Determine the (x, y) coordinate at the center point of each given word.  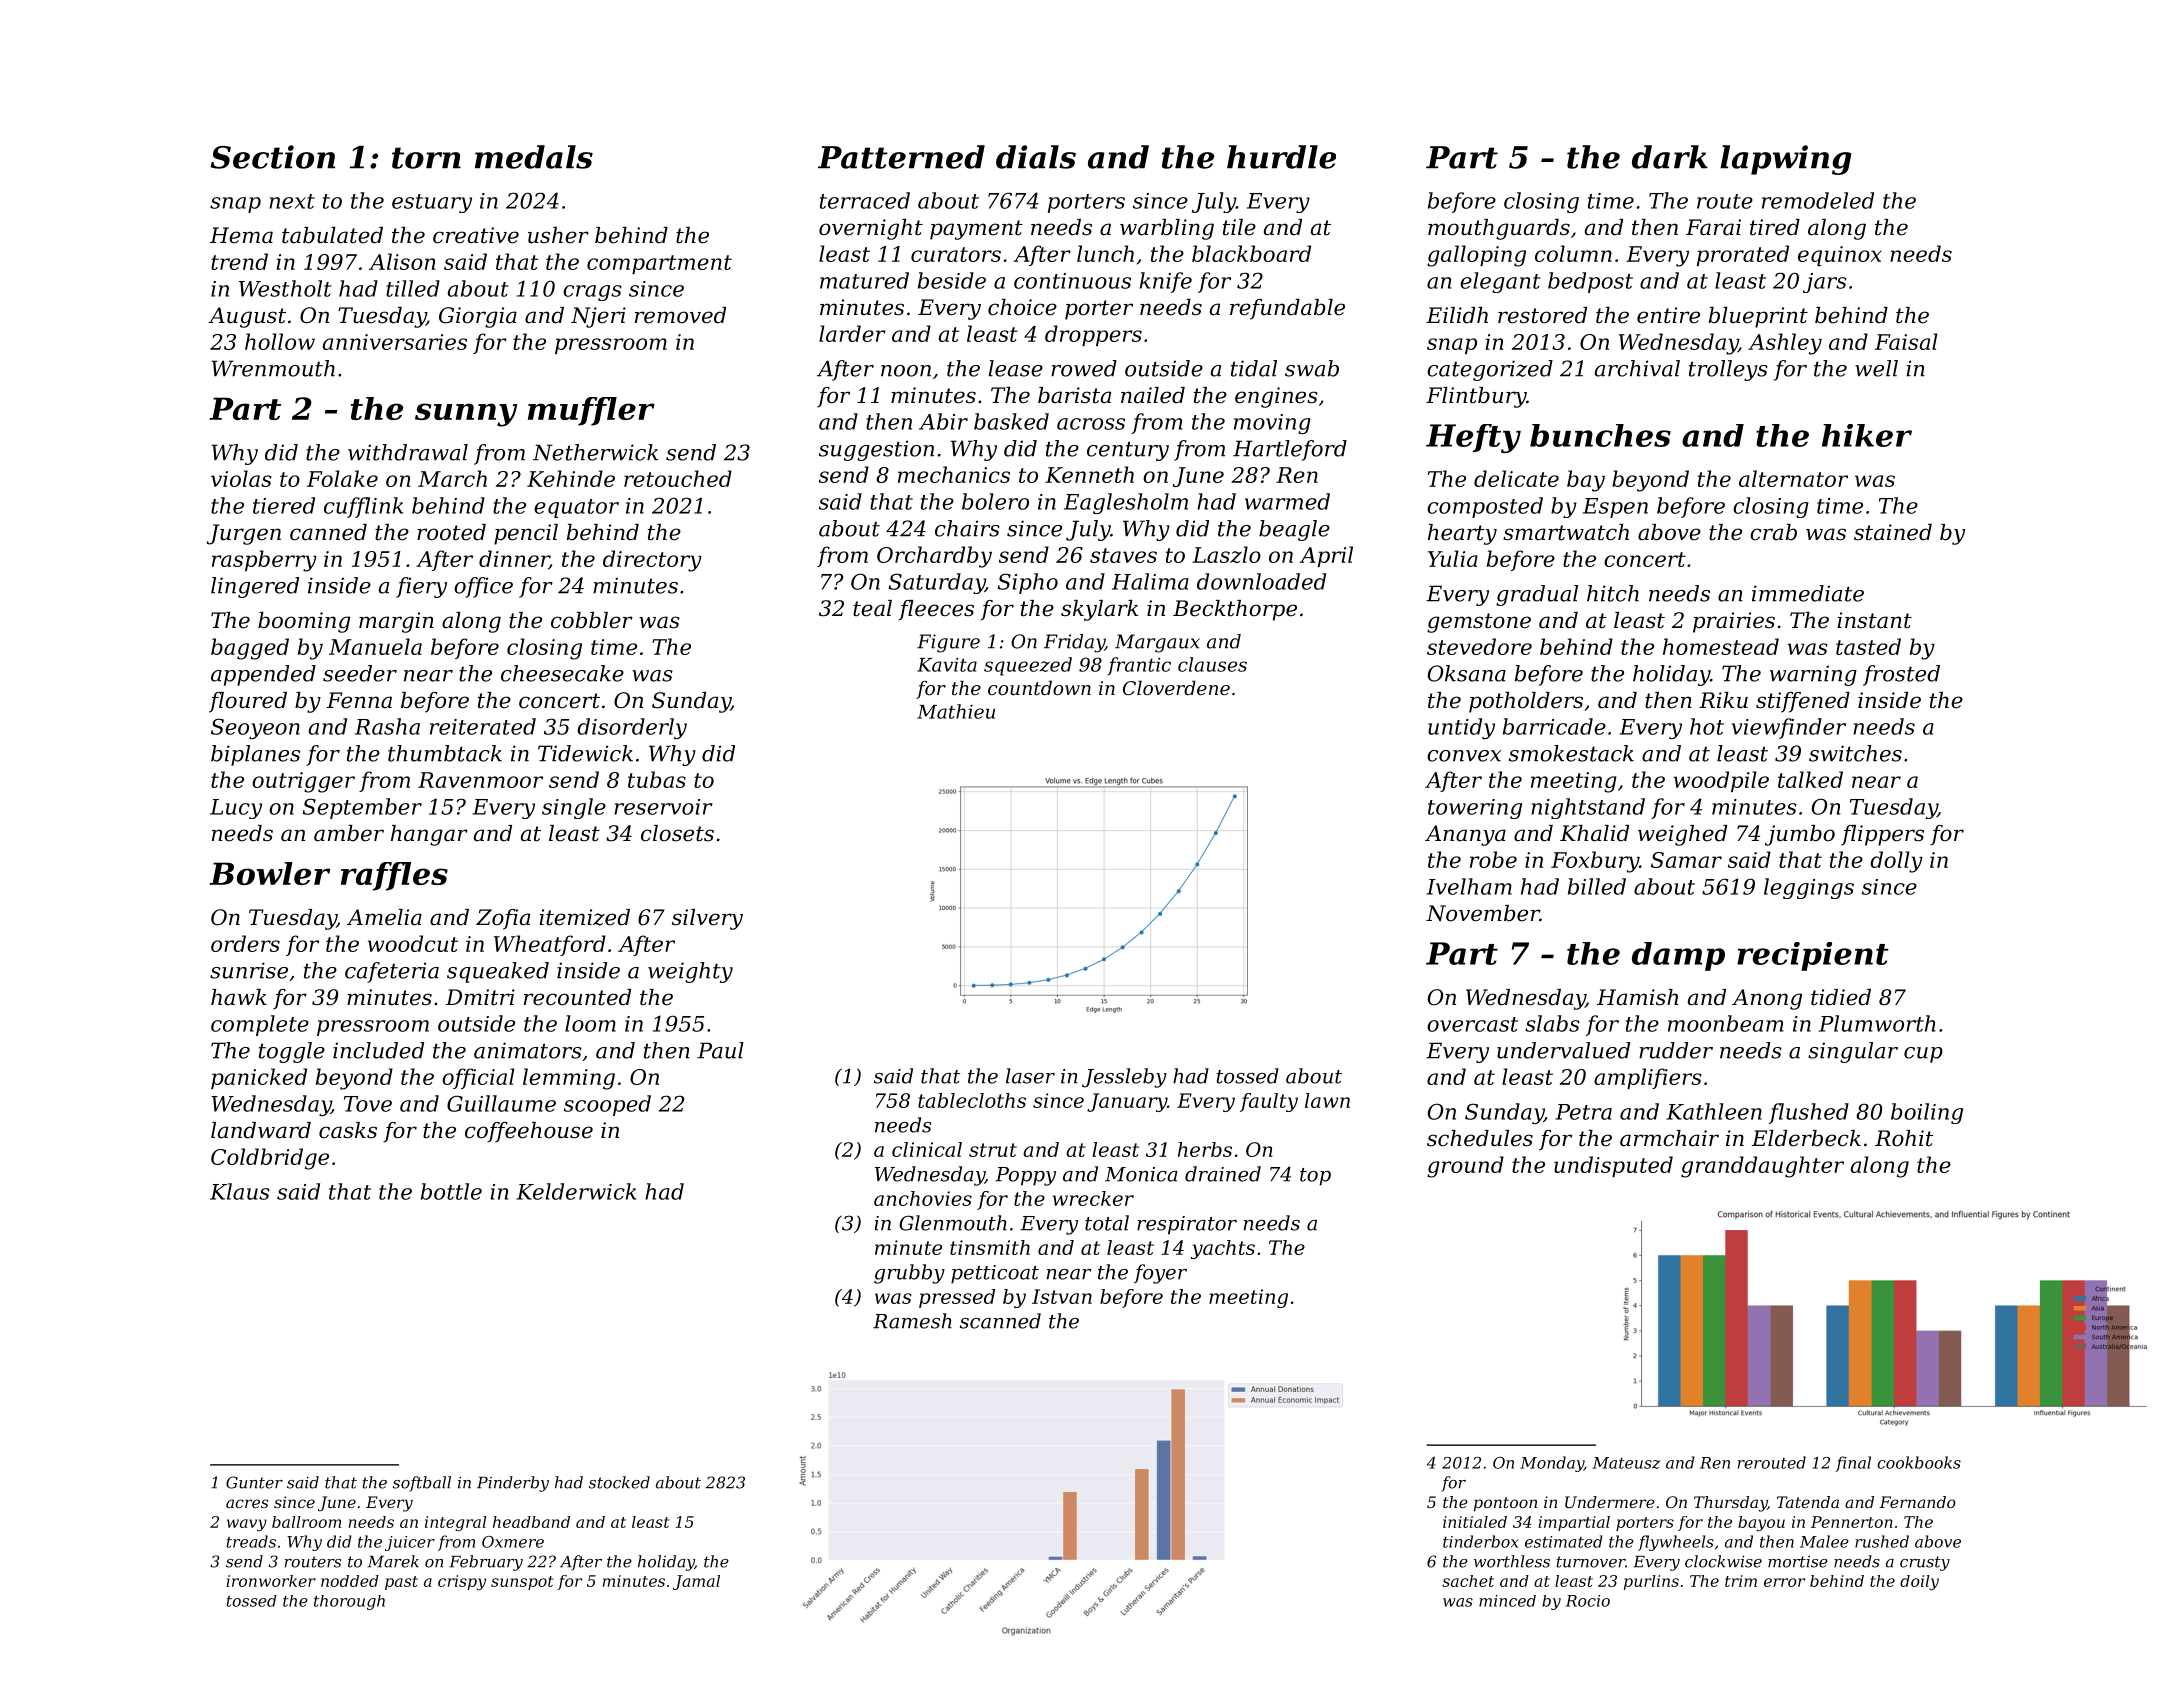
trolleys (1728, 370)
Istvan (1062, 1296)
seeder (360, 673)
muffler (591, 411)
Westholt (285, 288)
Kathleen (1714, 1111)
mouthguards (1499, 229)
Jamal (696, 1582)
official (478, 1078)
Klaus (240, 1191)
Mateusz (1626, 1463)
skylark (1099, 610)
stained (1893, 532)
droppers (1093, 335)
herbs (1205, 1149)
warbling (1167, 229)
